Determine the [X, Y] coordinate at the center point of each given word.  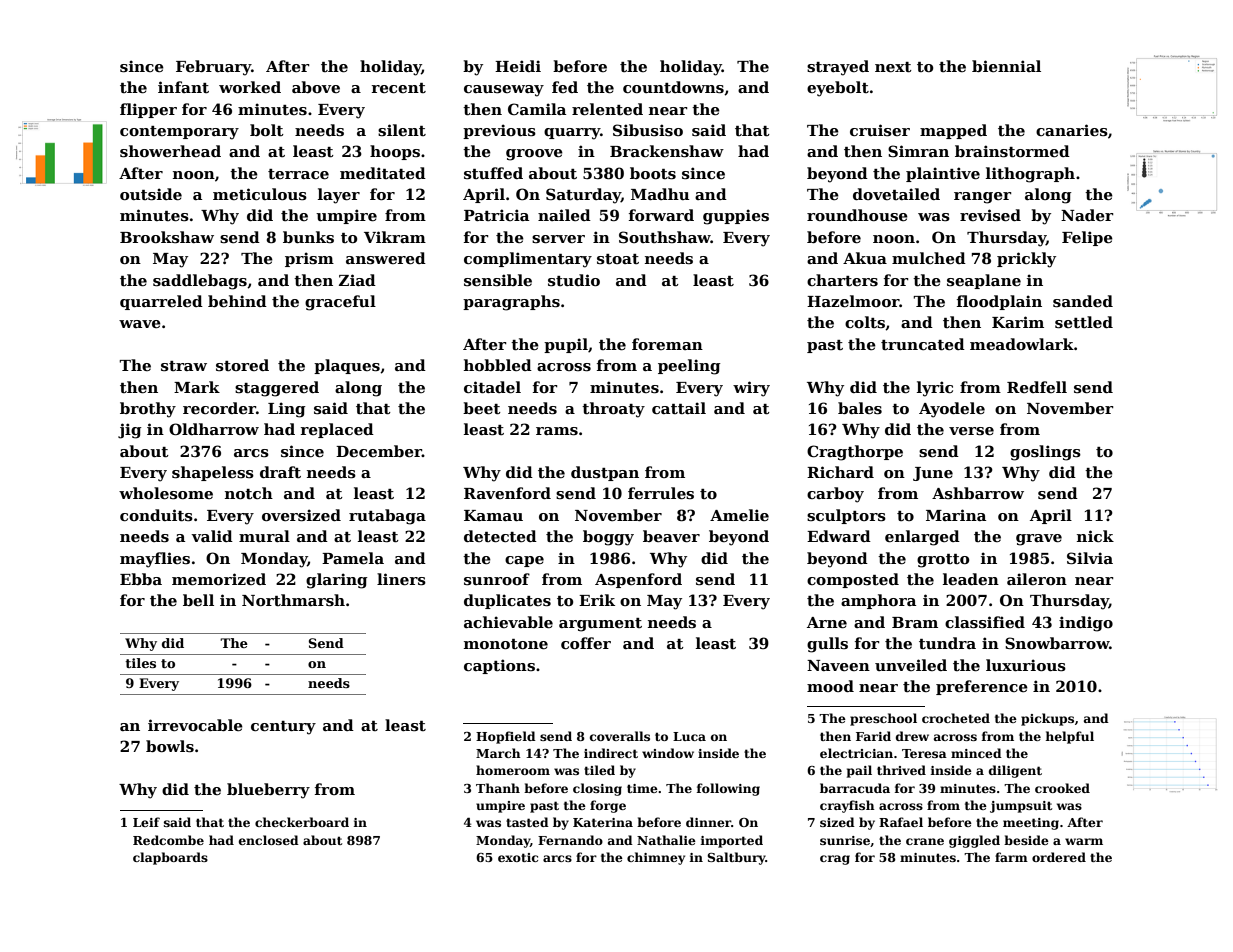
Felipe [1087, 238]
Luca [689, 736]
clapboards [170, 858]
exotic [518, 857]
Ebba [141, 579]
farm [1011, 857]
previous [499, 131]
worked [250, 87]
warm [1084, 841]
